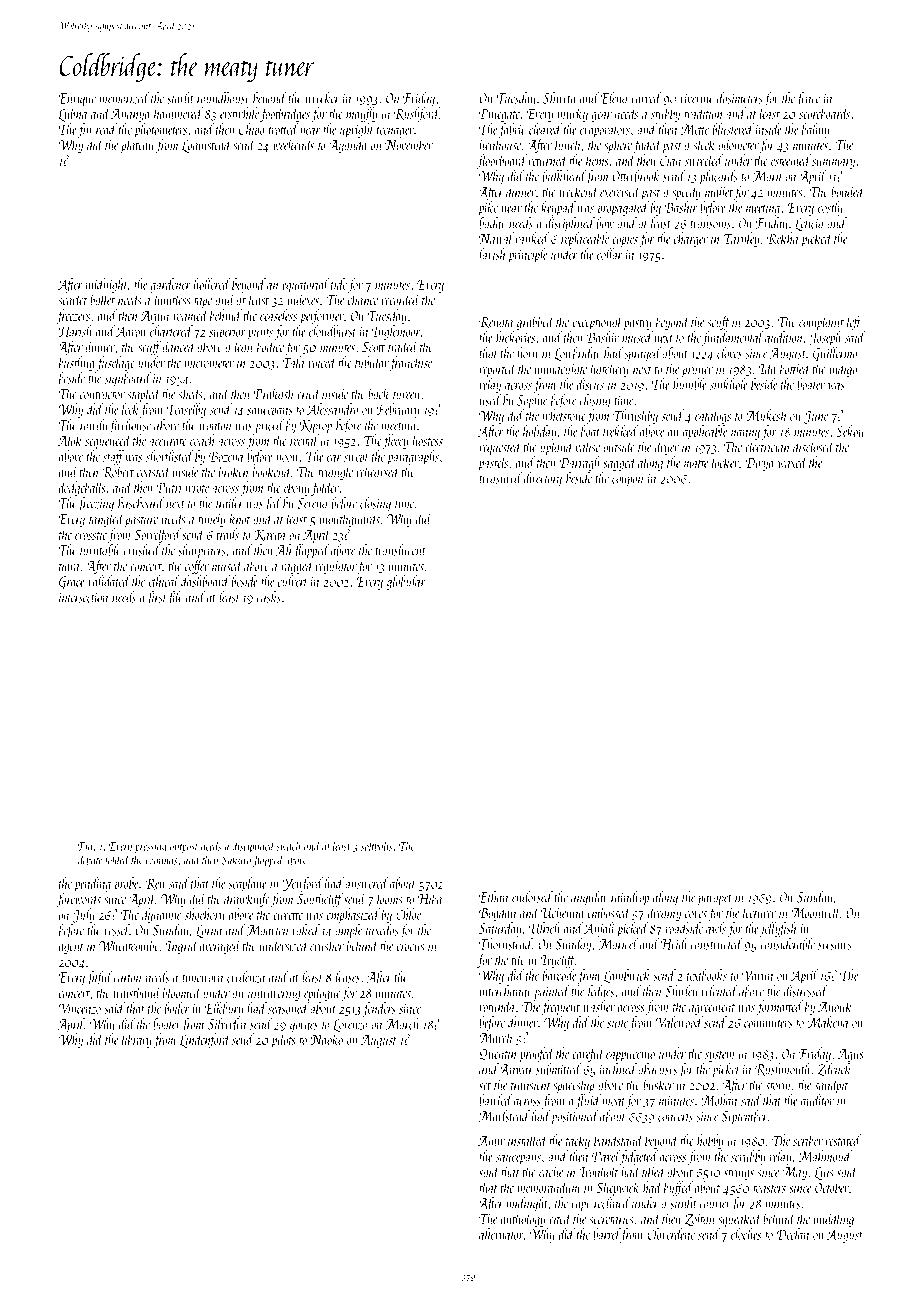 The image size is (924, 1308). What do you see at coordinates (559, 98) in the screenshot?
I see `Shweta` at bounding box center [559, 98].
